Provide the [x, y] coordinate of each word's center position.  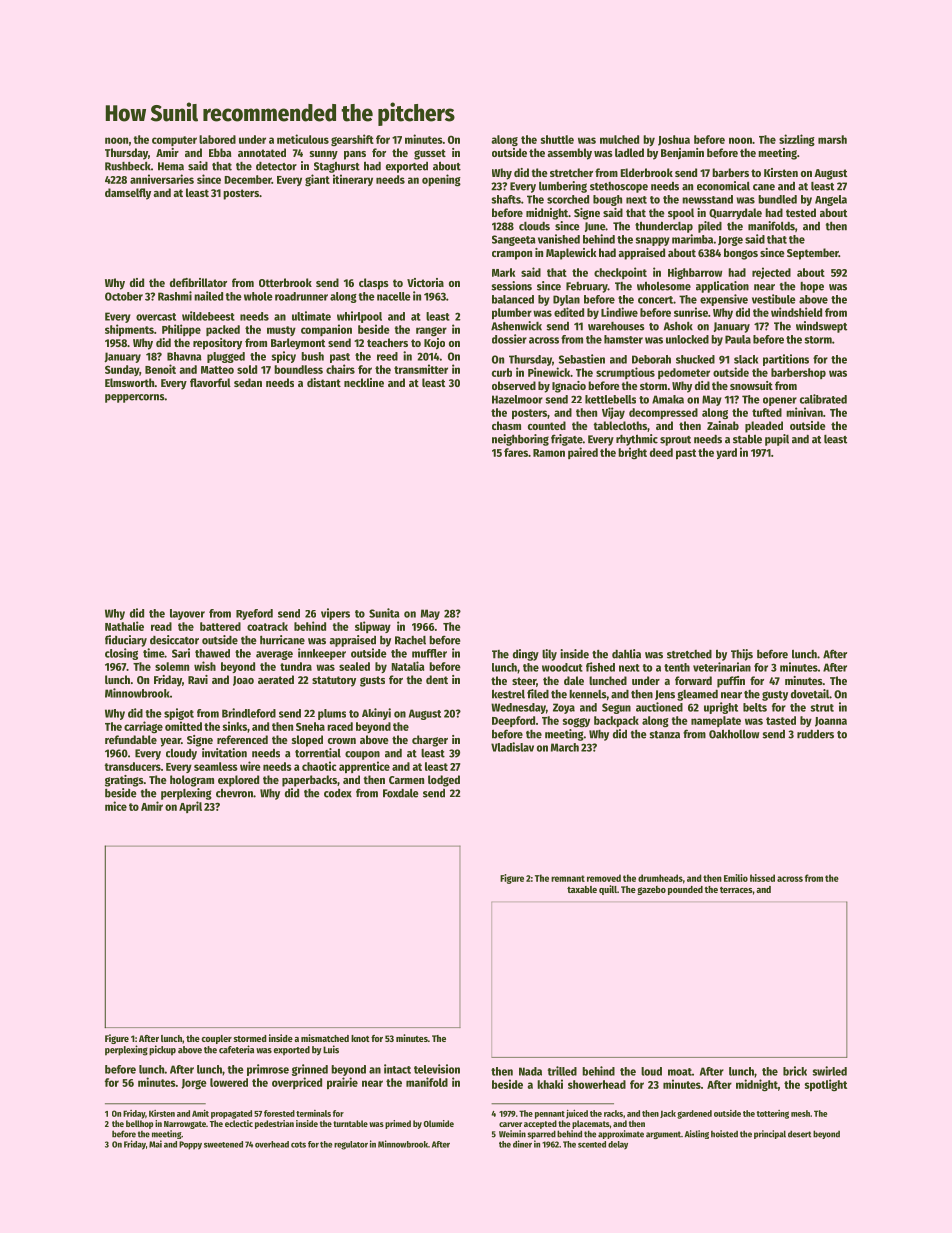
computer [174, 141]
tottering [773, 1114]
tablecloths [620, 425]
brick [795, 1071]
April [190, 807]
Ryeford [254, 614]
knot [360, 1038]
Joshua [674, 140]
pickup [162, 1050]
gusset [430, 154]
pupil [777, 440]
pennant [550, 1115]
